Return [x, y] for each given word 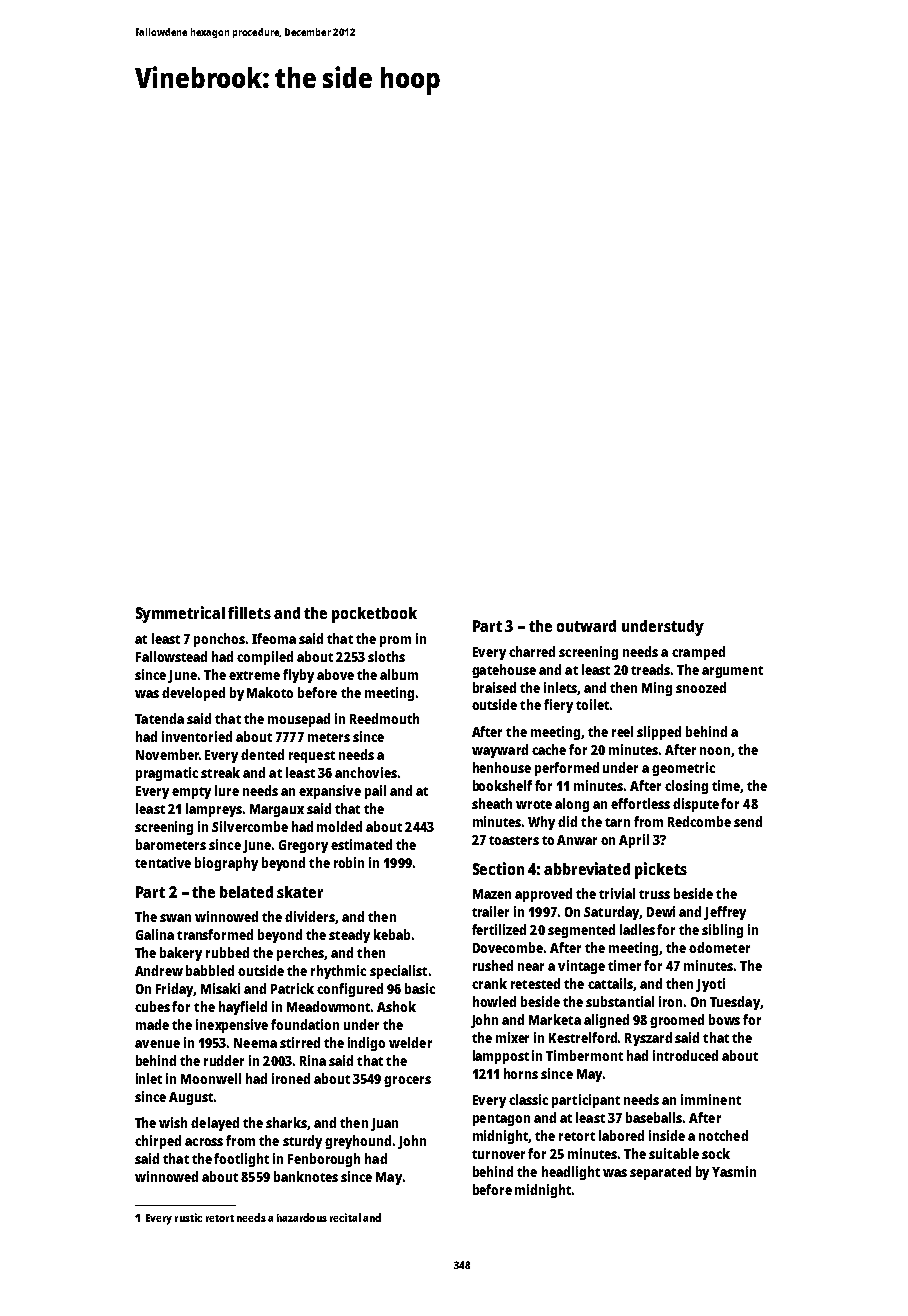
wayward [500, 751]
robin [349, 862]
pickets [661, 870]
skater [300, 892]
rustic [188, 1217]
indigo [366, 1044]
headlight [571, 1173]
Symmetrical [180, 614]
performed [567, 769]
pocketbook [374, 615]
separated [660, 1173]
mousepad [299, 720]
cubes [152, 1006]
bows [724, 1019]
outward [586, 626]
